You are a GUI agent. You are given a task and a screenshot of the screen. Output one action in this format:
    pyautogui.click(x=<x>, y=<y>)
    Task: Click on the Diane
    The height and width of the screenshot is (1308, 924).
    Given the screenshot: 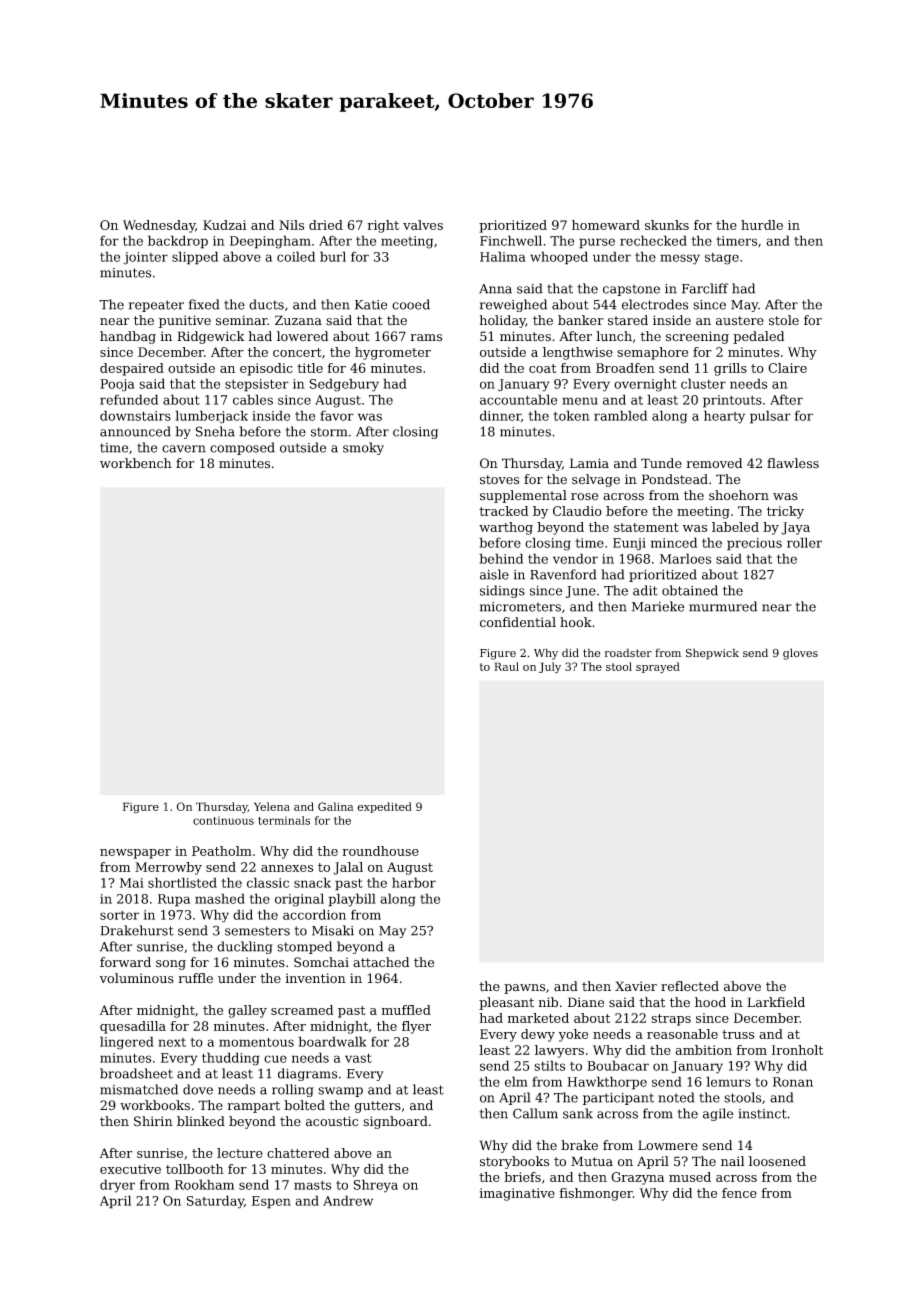 What is the action you would take?
    pyautogui.click(x=586, y=1002)
